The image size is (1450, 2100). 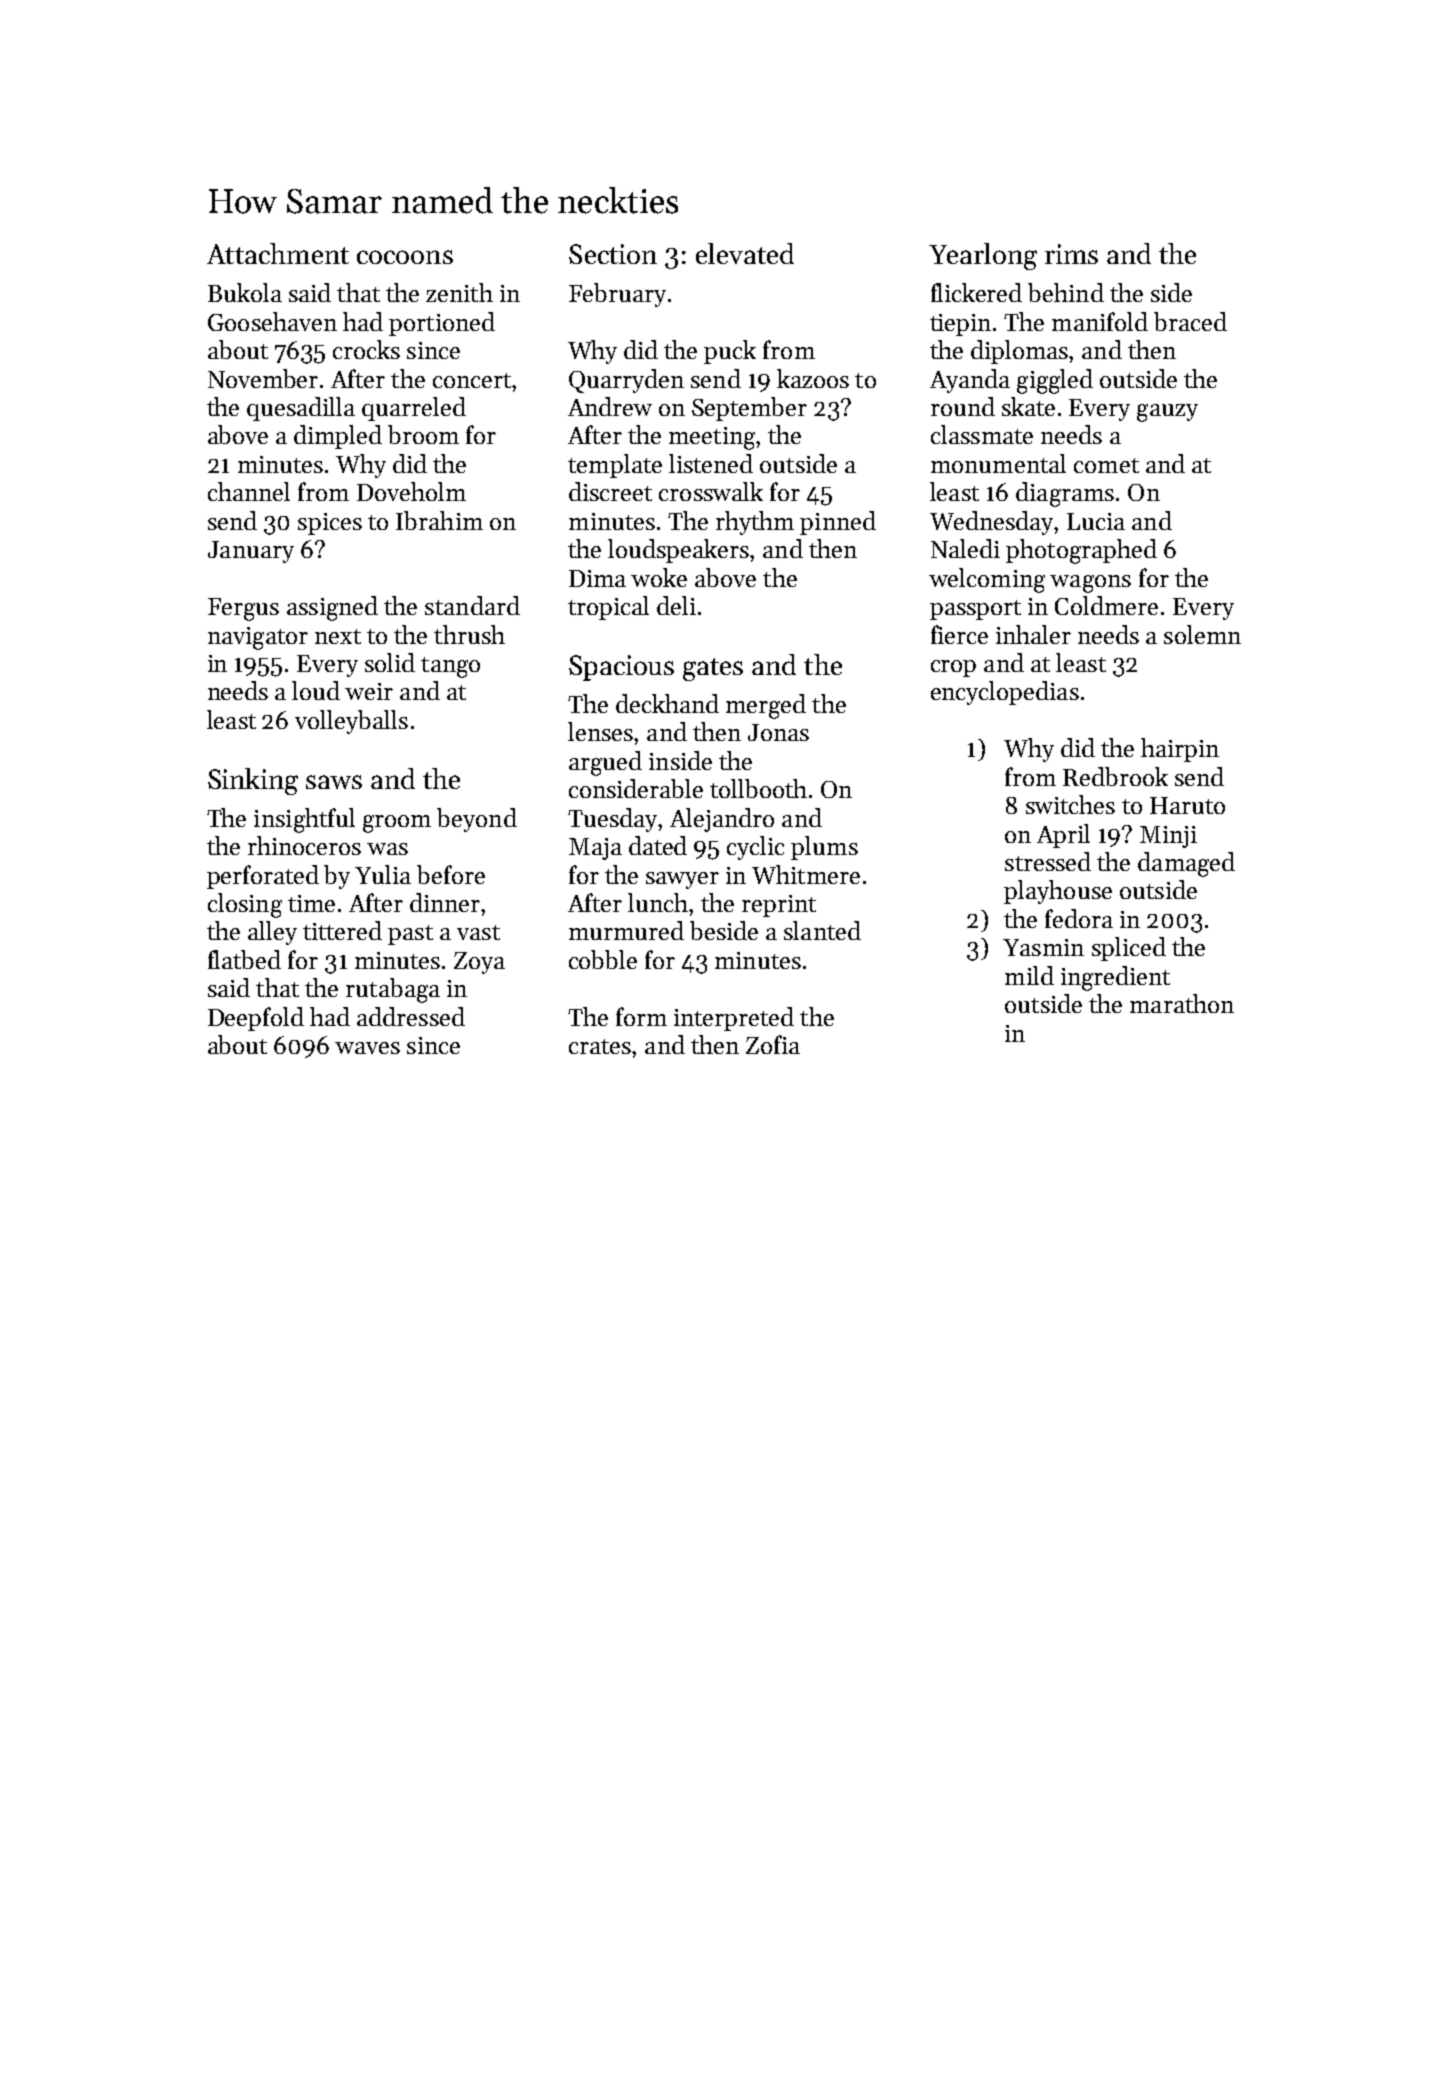 What do you see at coordinates (411, 1016) in the screenshot?
I see `addressed` at bounding box center [411, 1016].
